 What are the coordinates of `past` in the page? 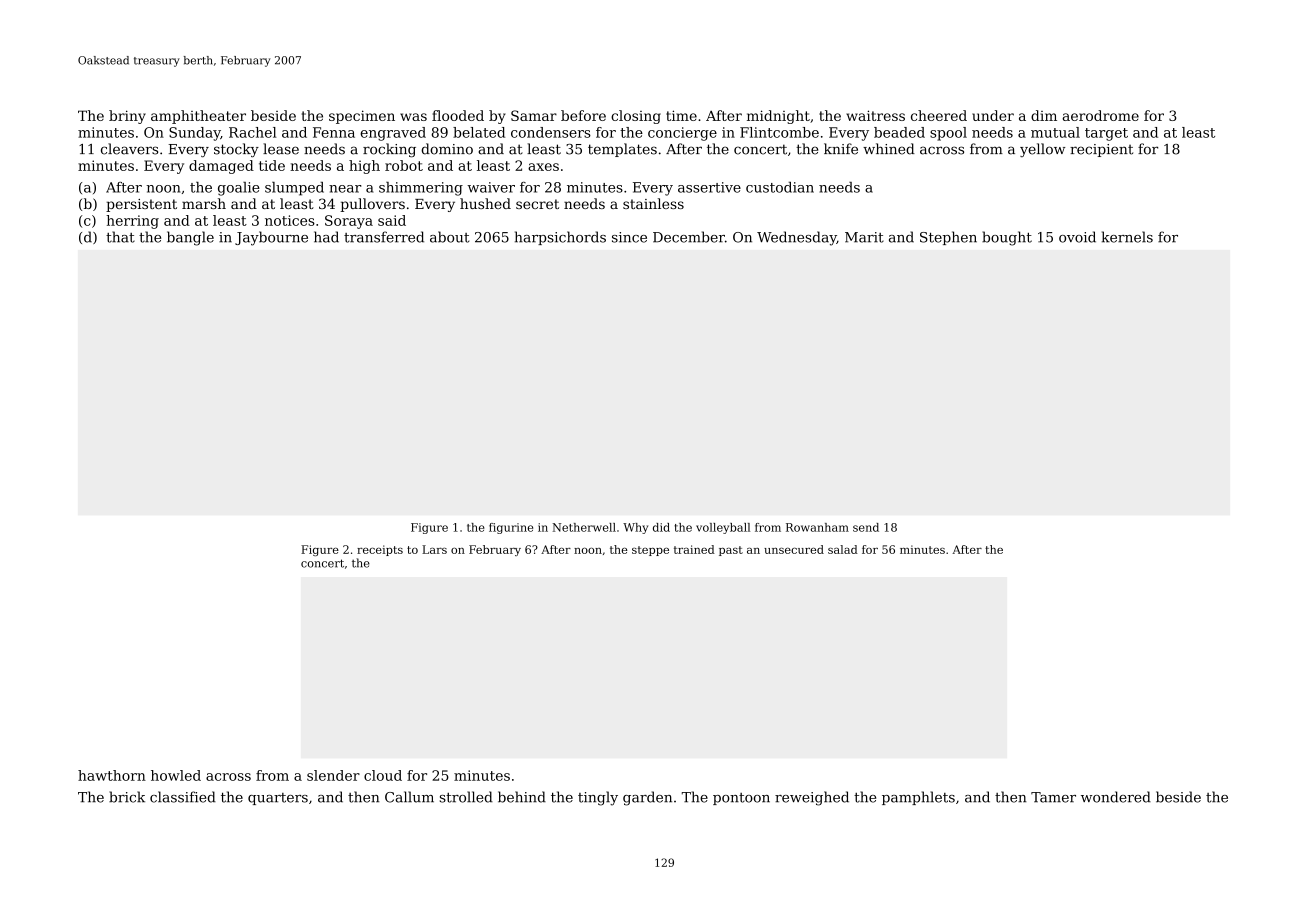 It's located at (731, 551).
